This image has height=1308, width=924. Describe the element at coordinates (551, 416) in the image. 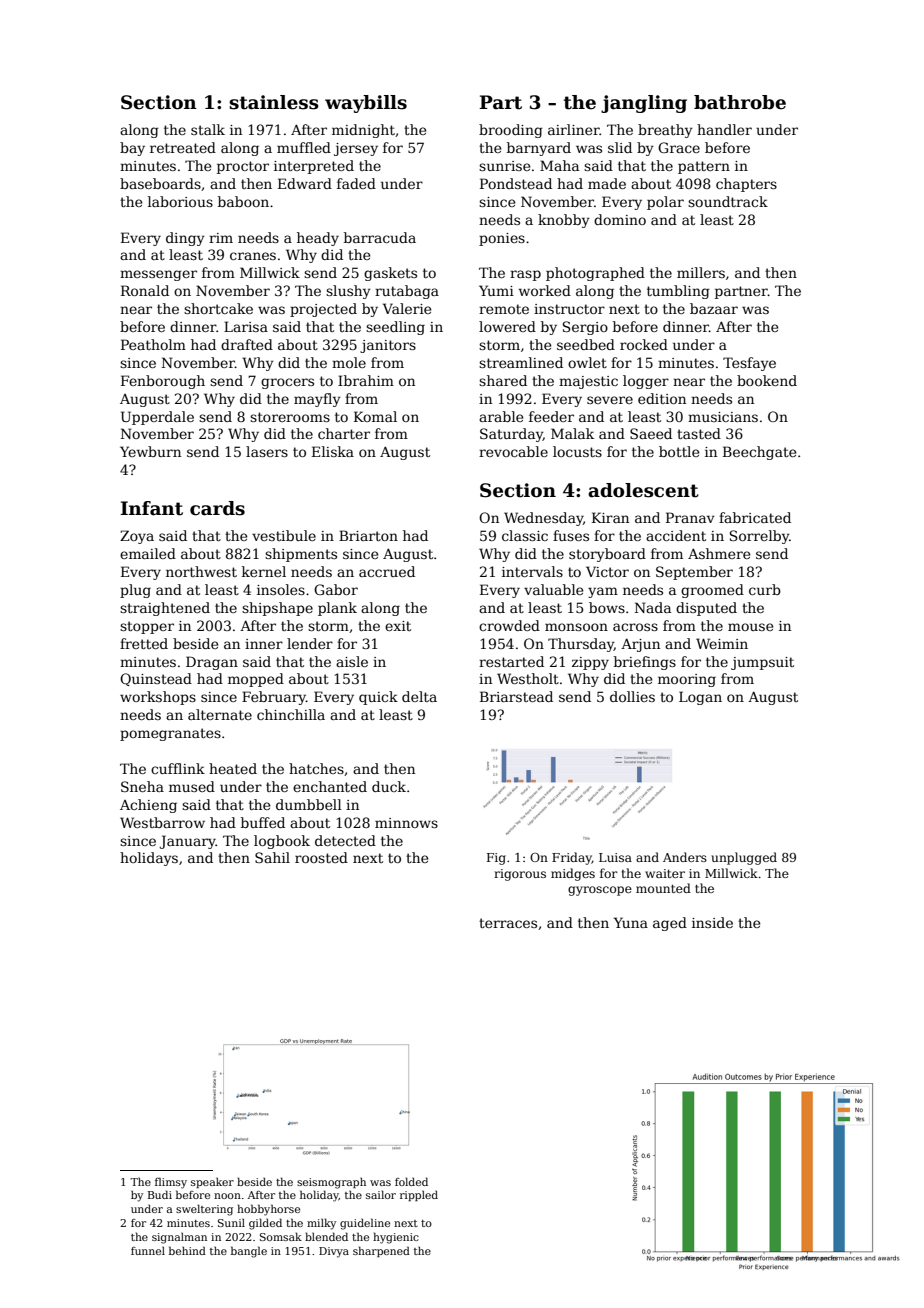

I see `feeder` at that location.
